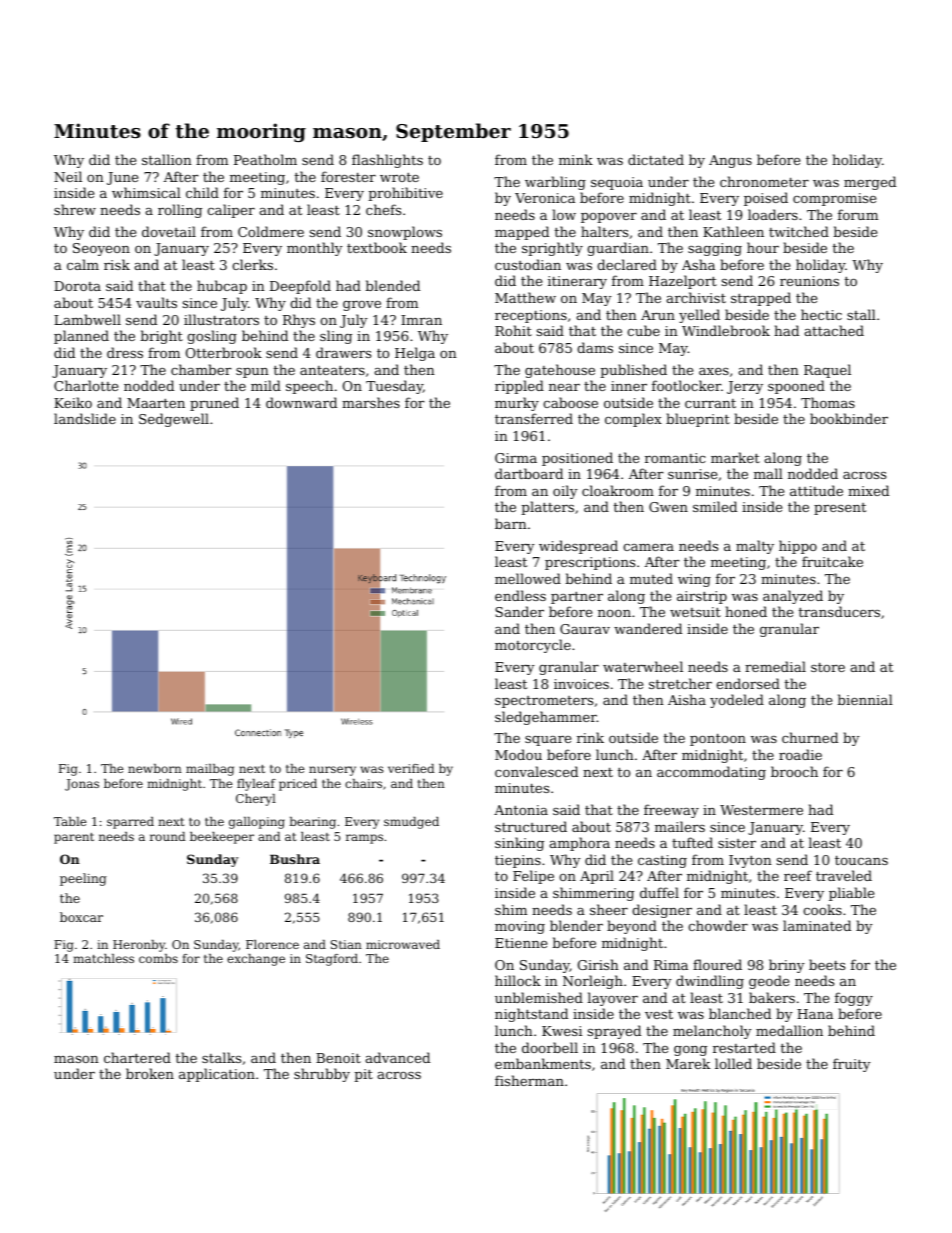 The width and height of the screenshot is (952, 1233). What do you see at coordinates (555, 183) in the screenshot?
I see `warbling` at bounding box center [555, 183].
